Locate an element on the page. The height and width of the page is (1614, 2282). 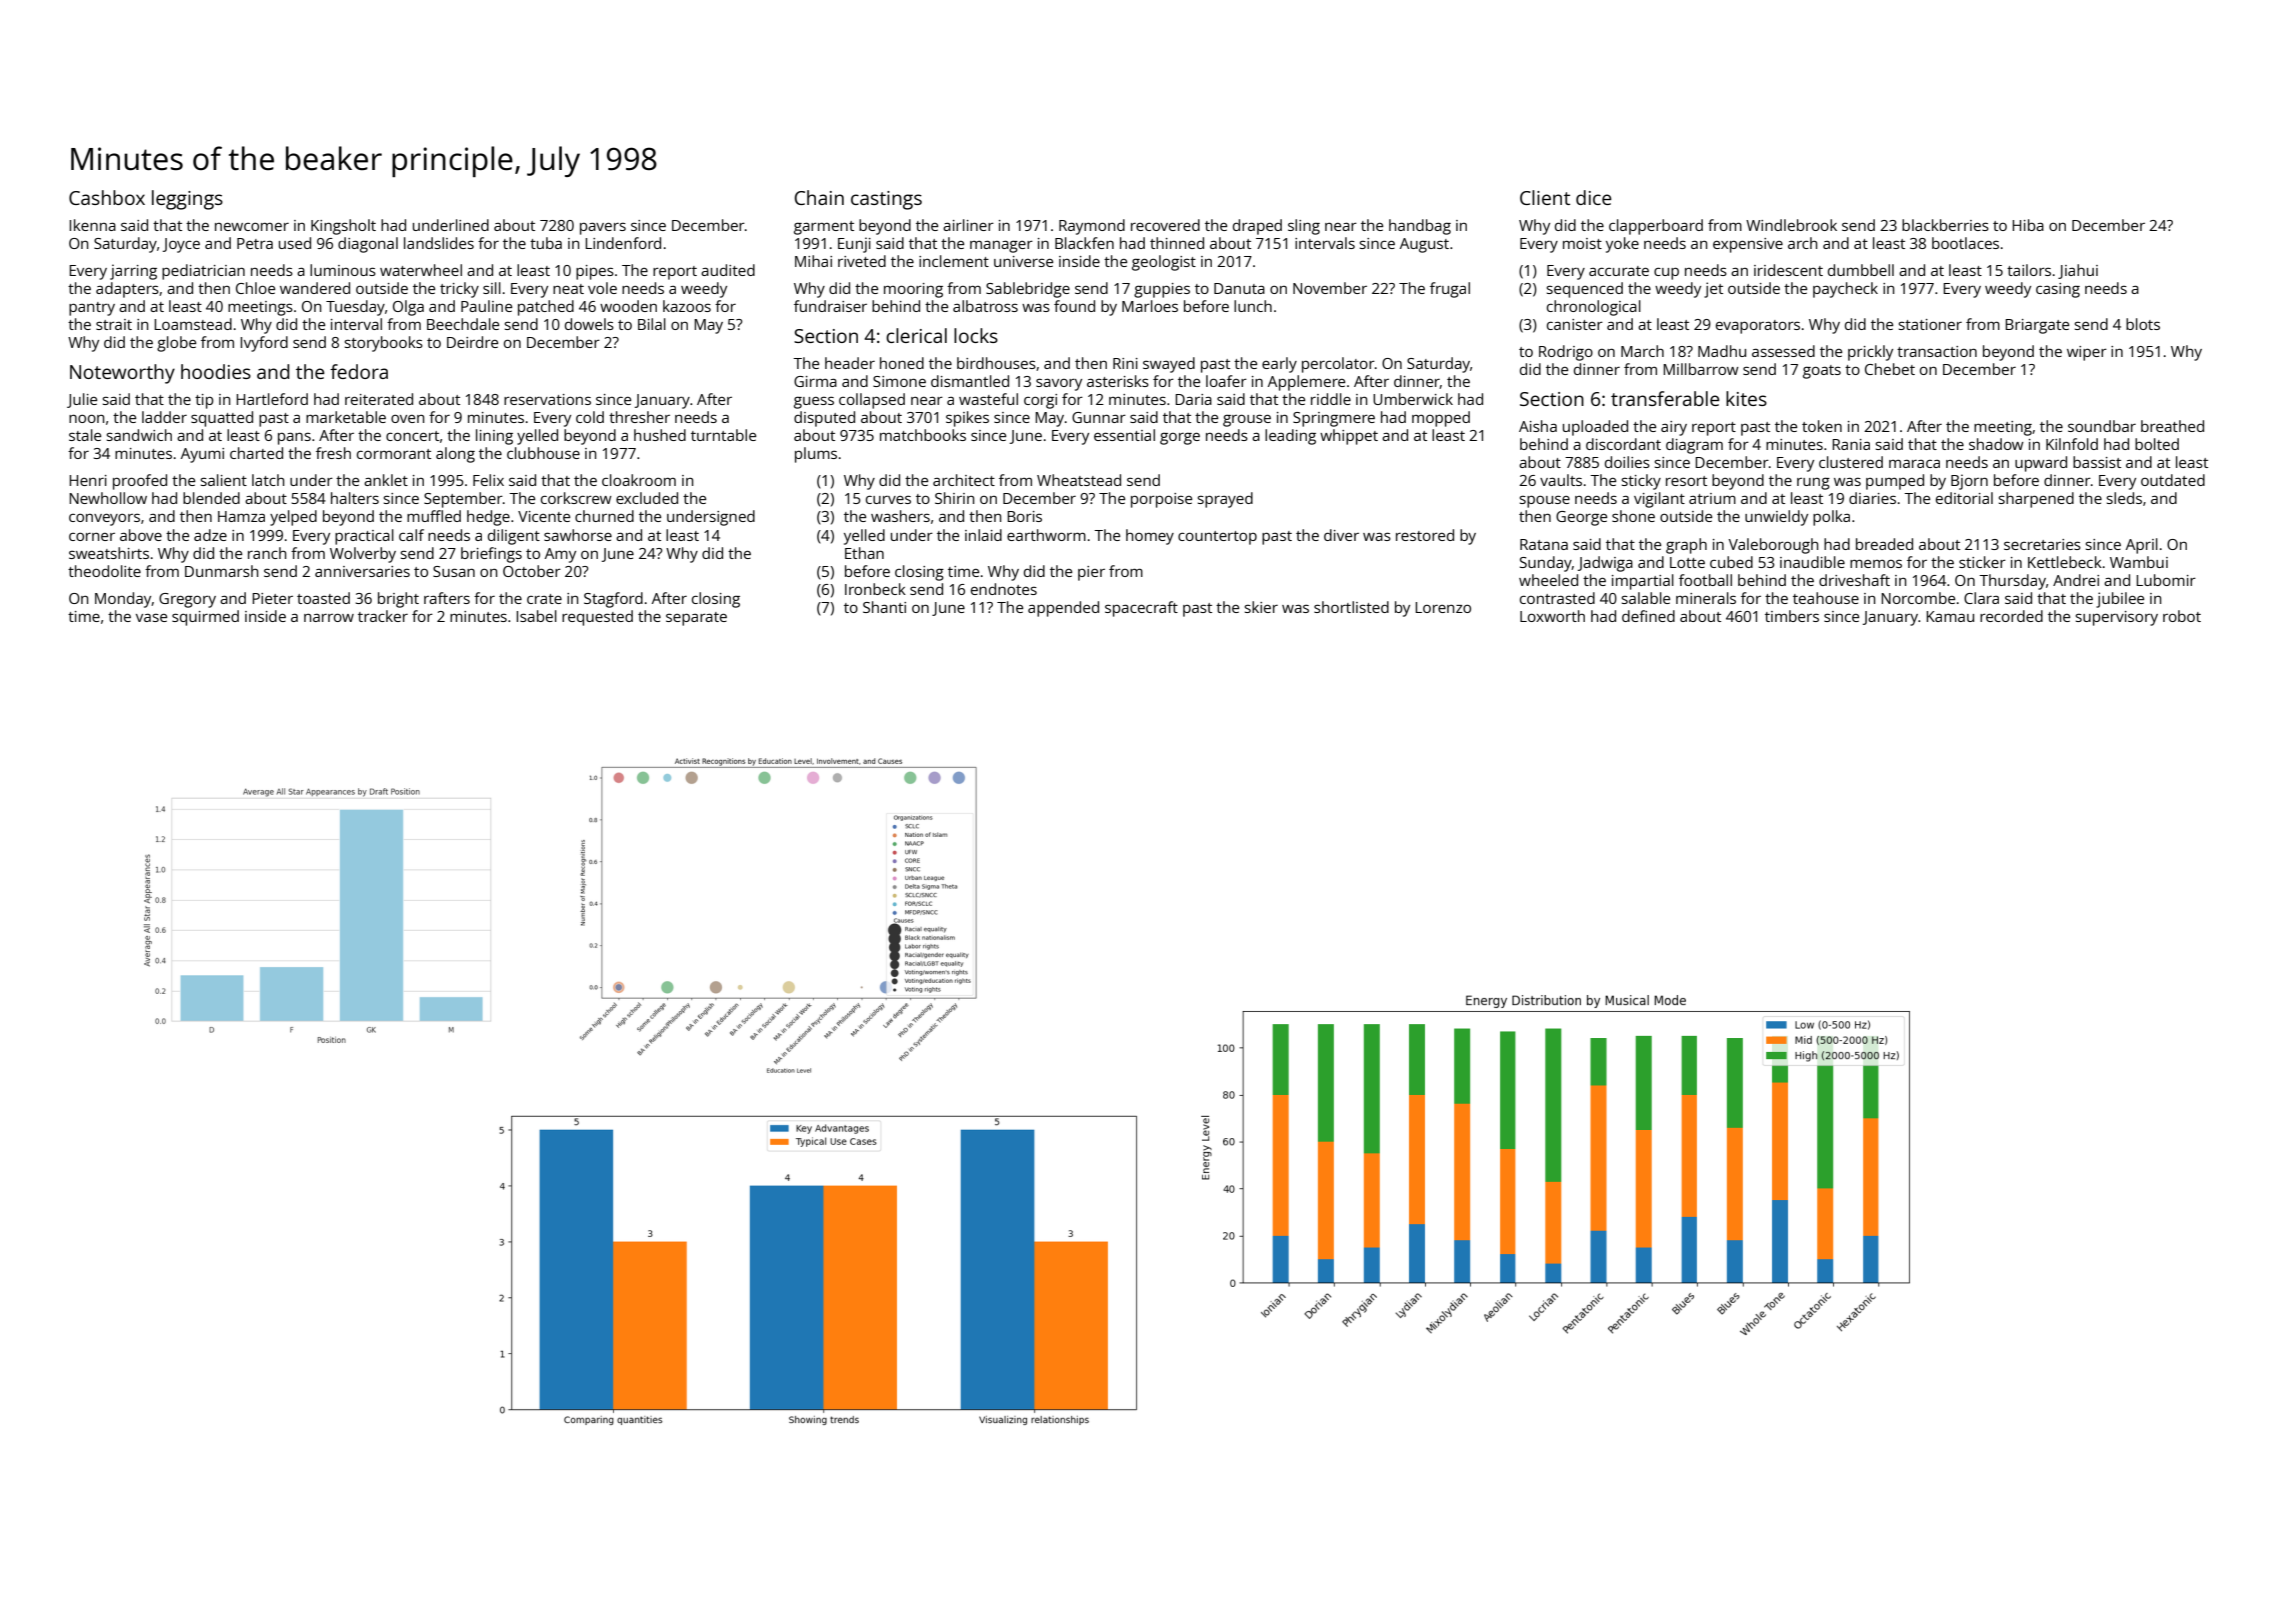
Chain is located at coordinates (819, 197).
